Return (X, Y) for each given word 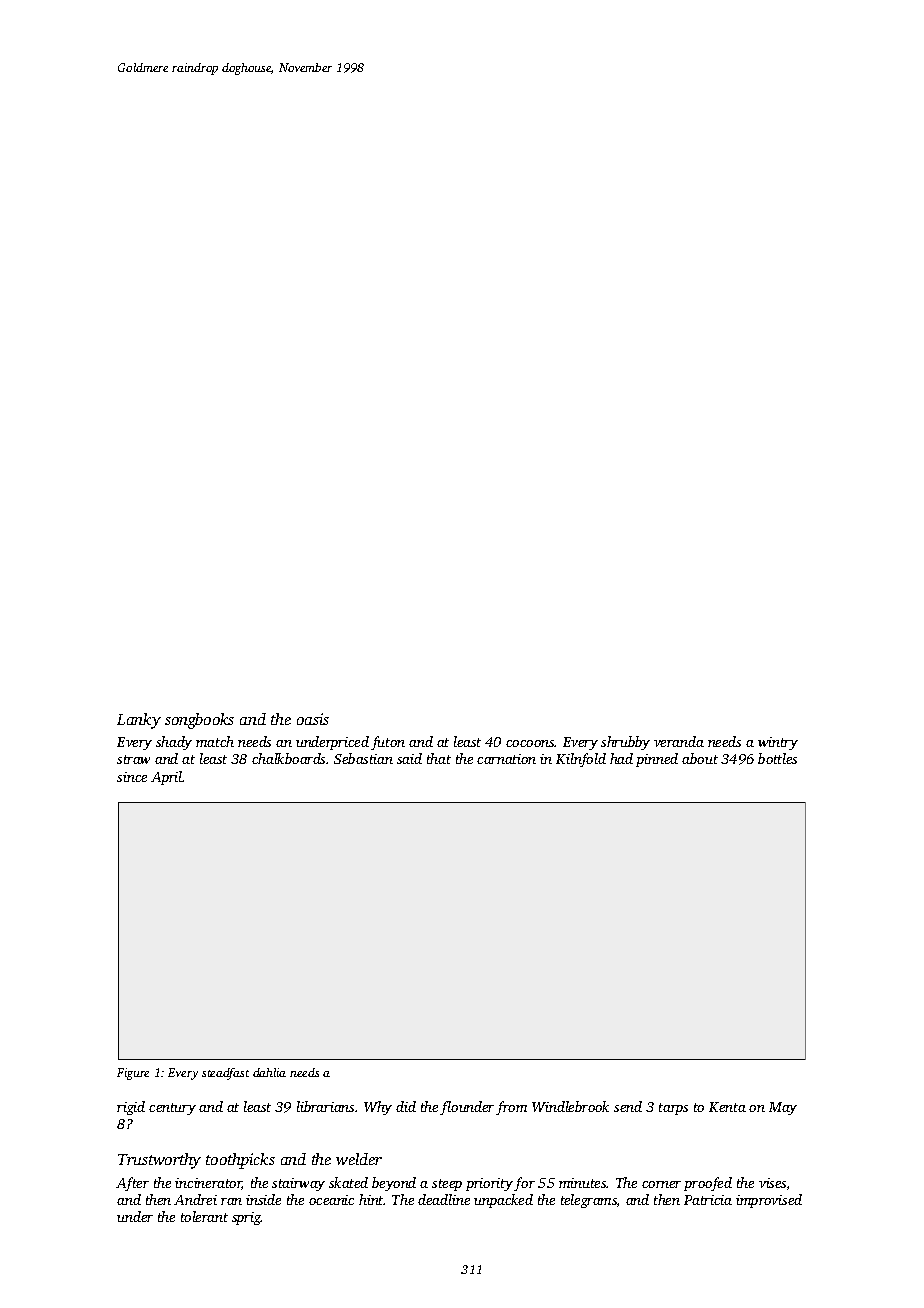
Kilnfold (581, 760)
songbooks (199, 721)
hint (371, 1199)
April (167, 778)
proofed (708, 1184)
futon (388, 743)
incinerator (208, 1184)
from (511, 1108)
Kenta (727, 1107)
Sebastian (363, 758)
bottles (777, 758)
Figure (133, 1074)
